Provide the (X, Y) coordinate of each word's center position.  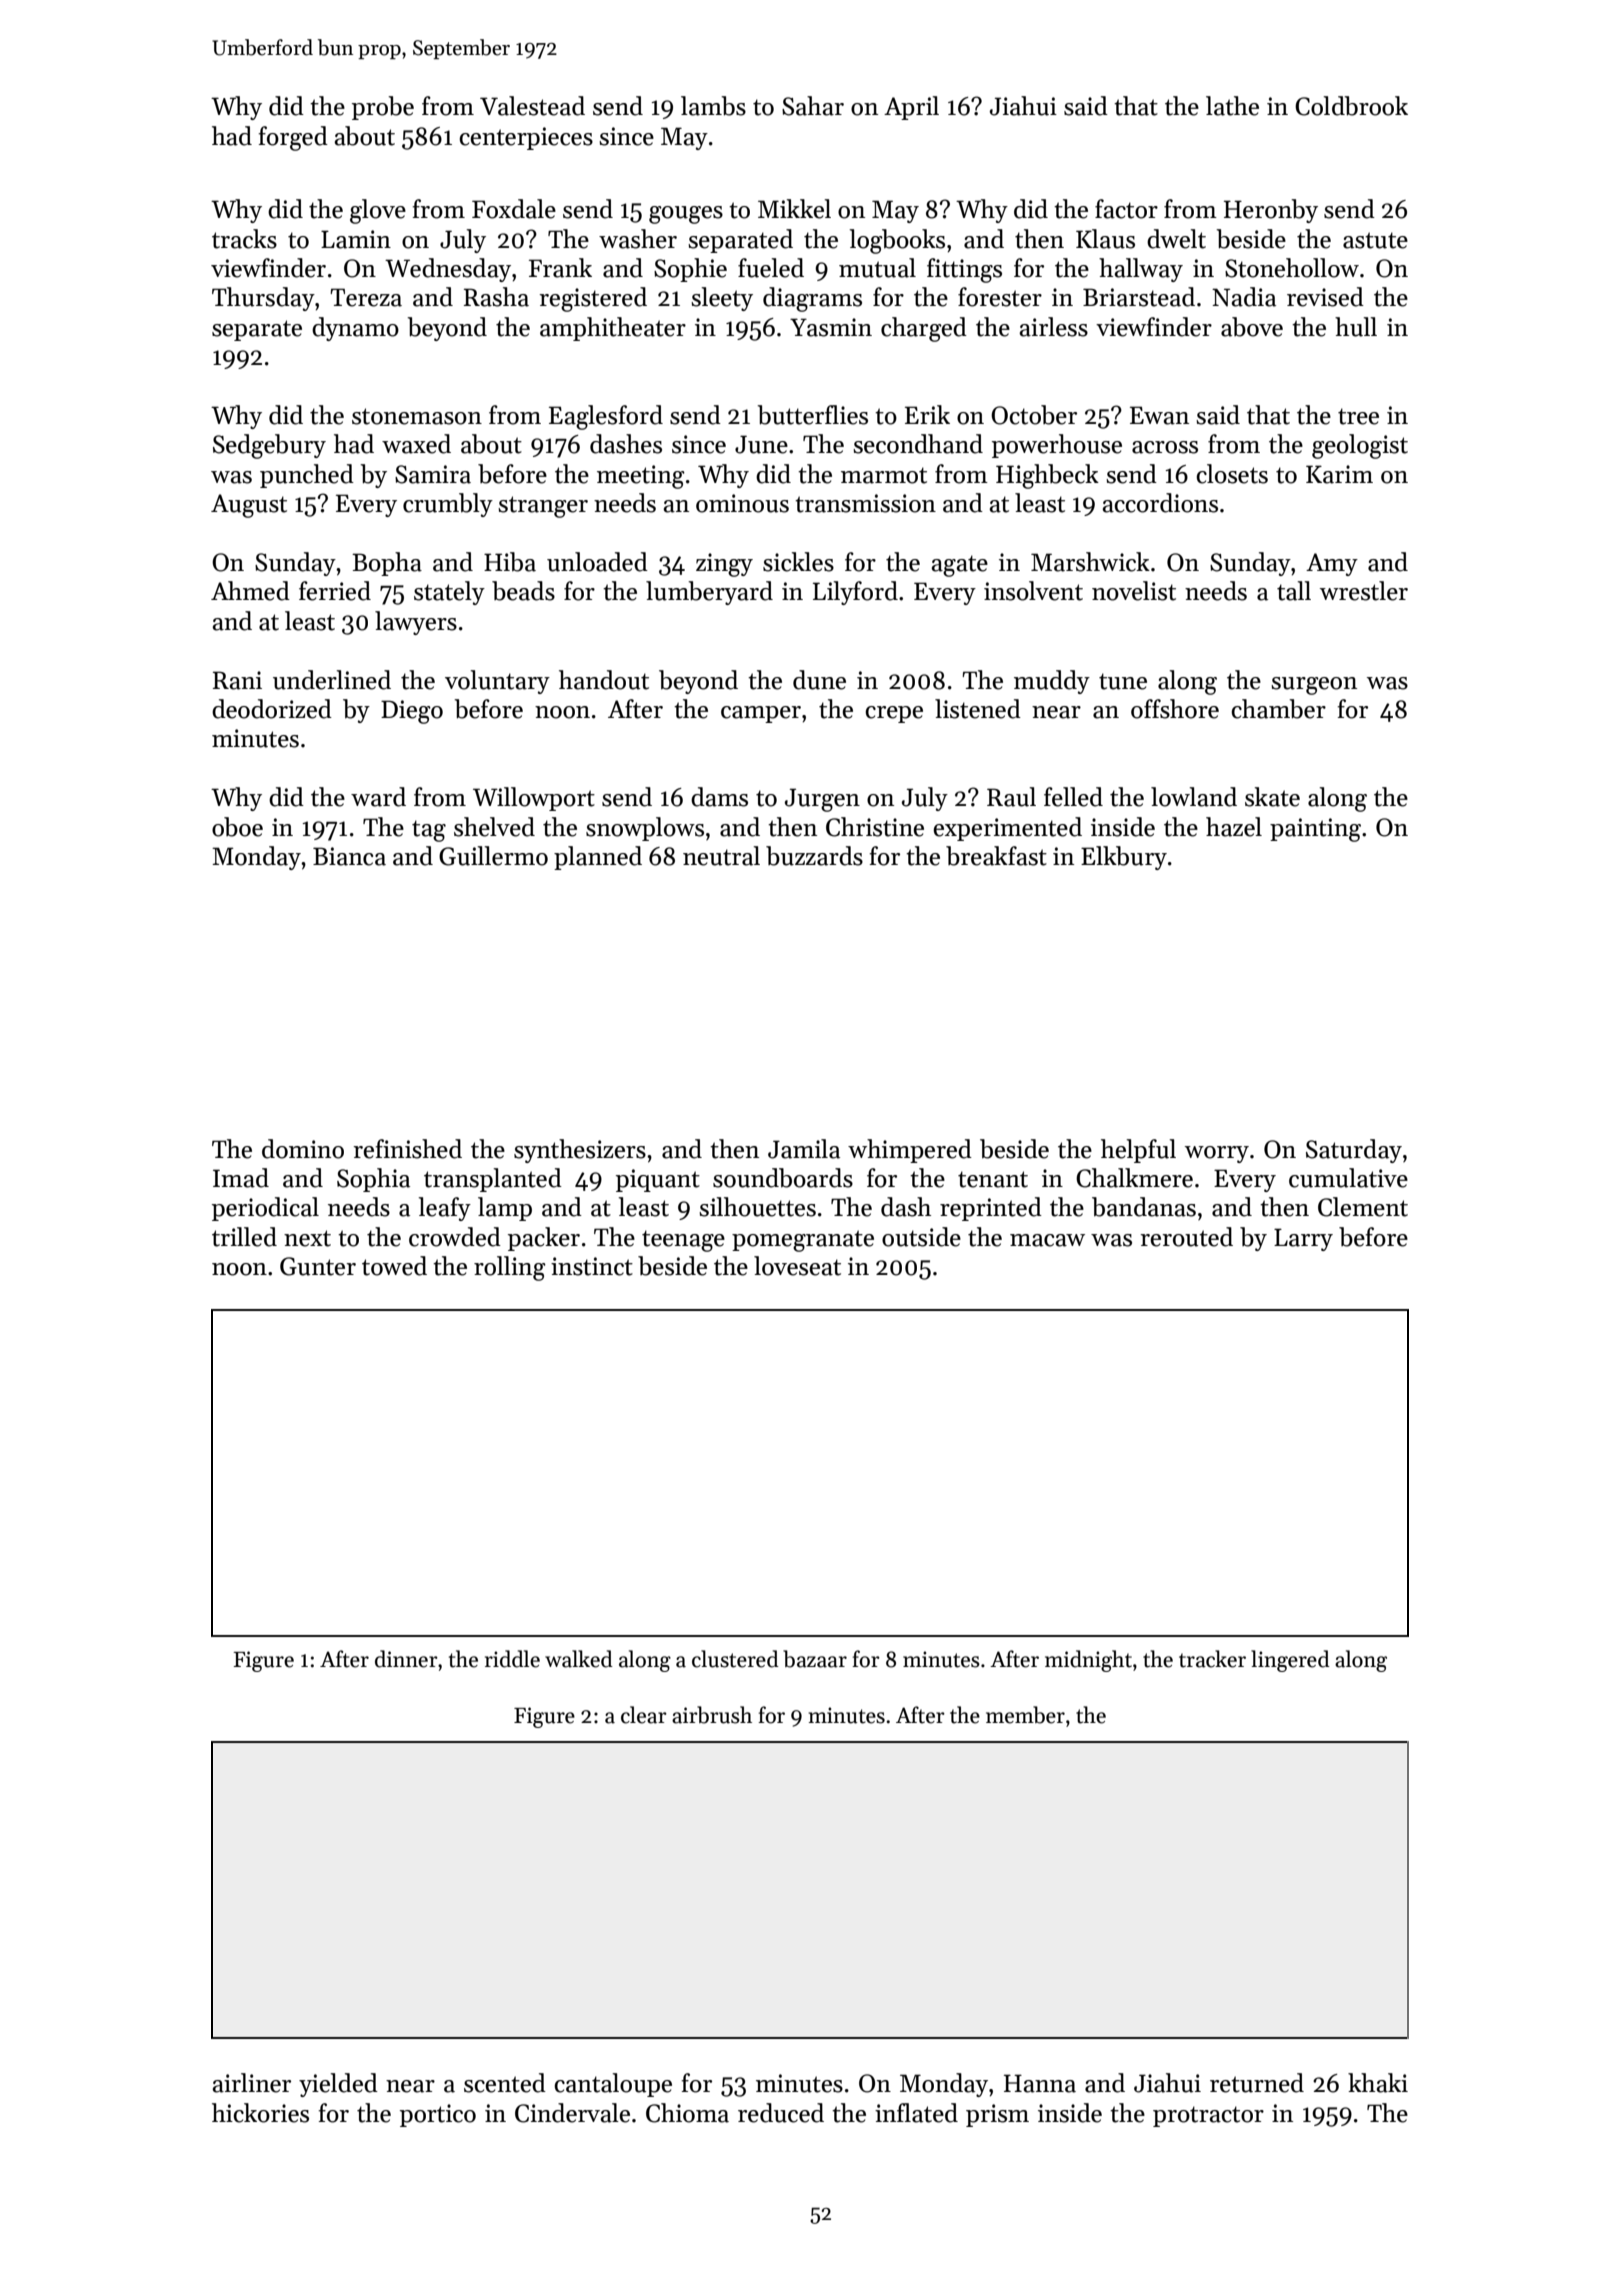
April (911, 108)
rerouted (1186, 1237)
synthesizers (580, 1151)
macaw (1047, 1240)
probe (383, 108)
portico (438, 2115)
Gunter (318, 1266)
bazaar (815, 1659)
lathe (1232, 106)
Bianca (349, 856)
